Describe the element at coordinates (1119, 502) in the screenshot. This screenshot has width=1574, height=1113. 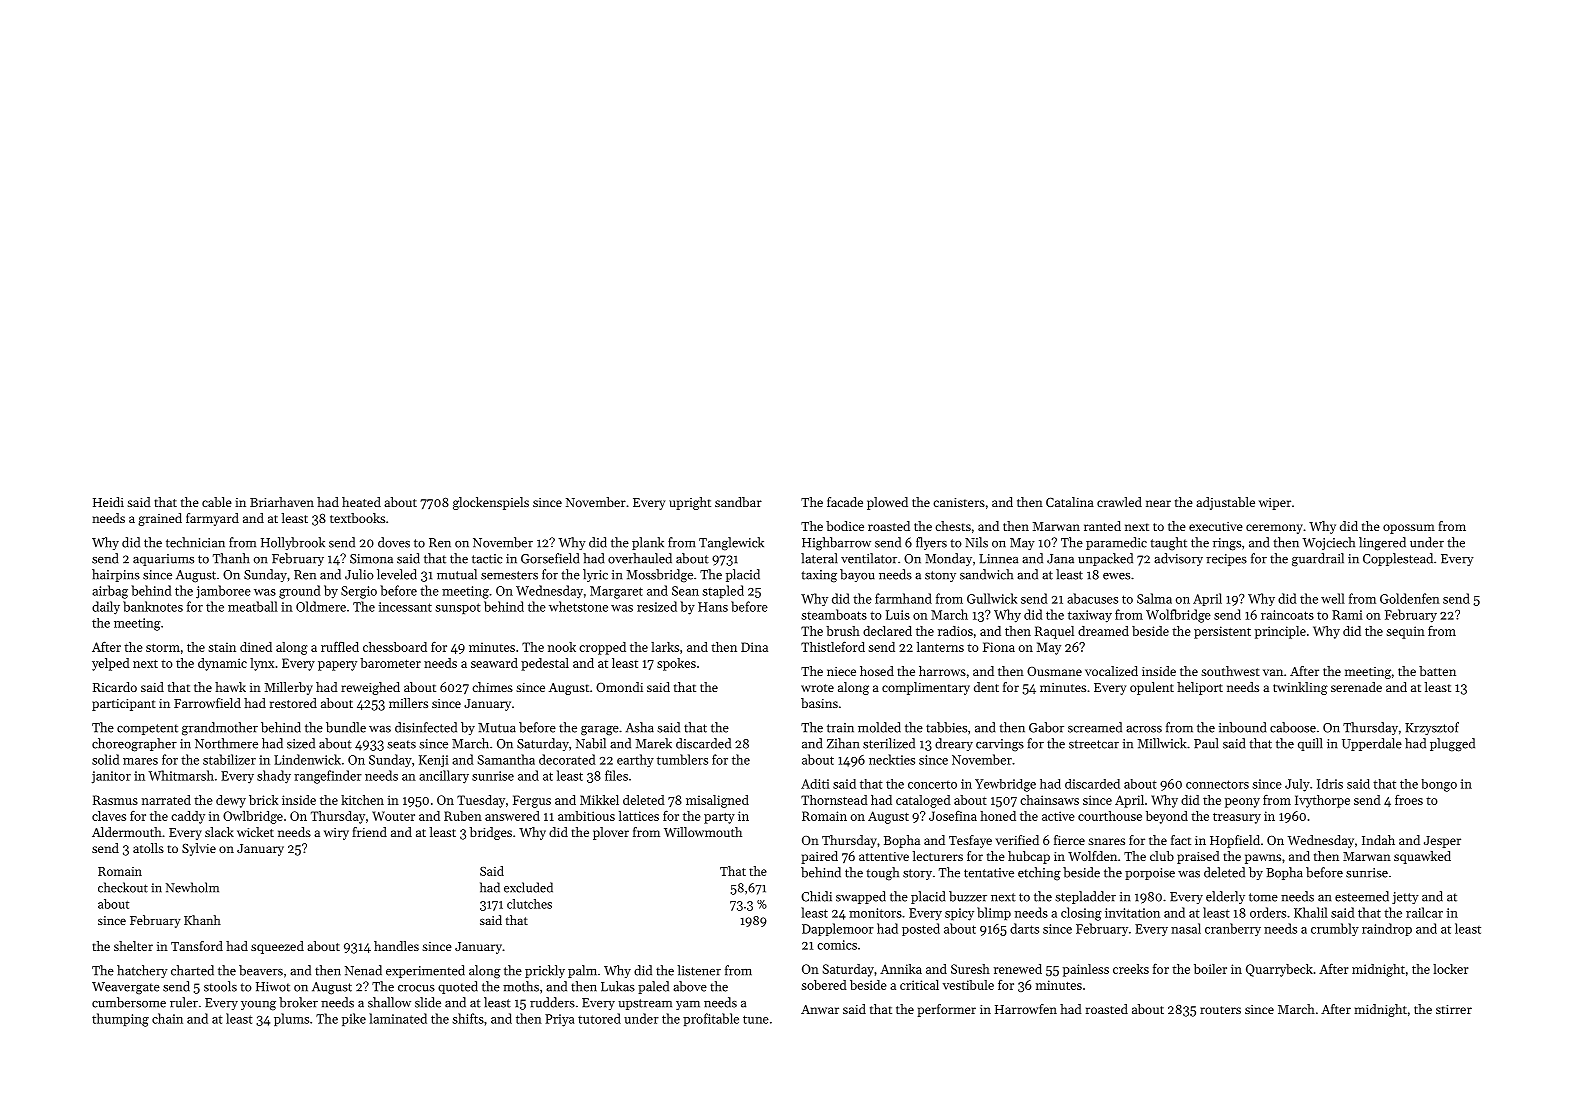
I see `crawled` at that location.
